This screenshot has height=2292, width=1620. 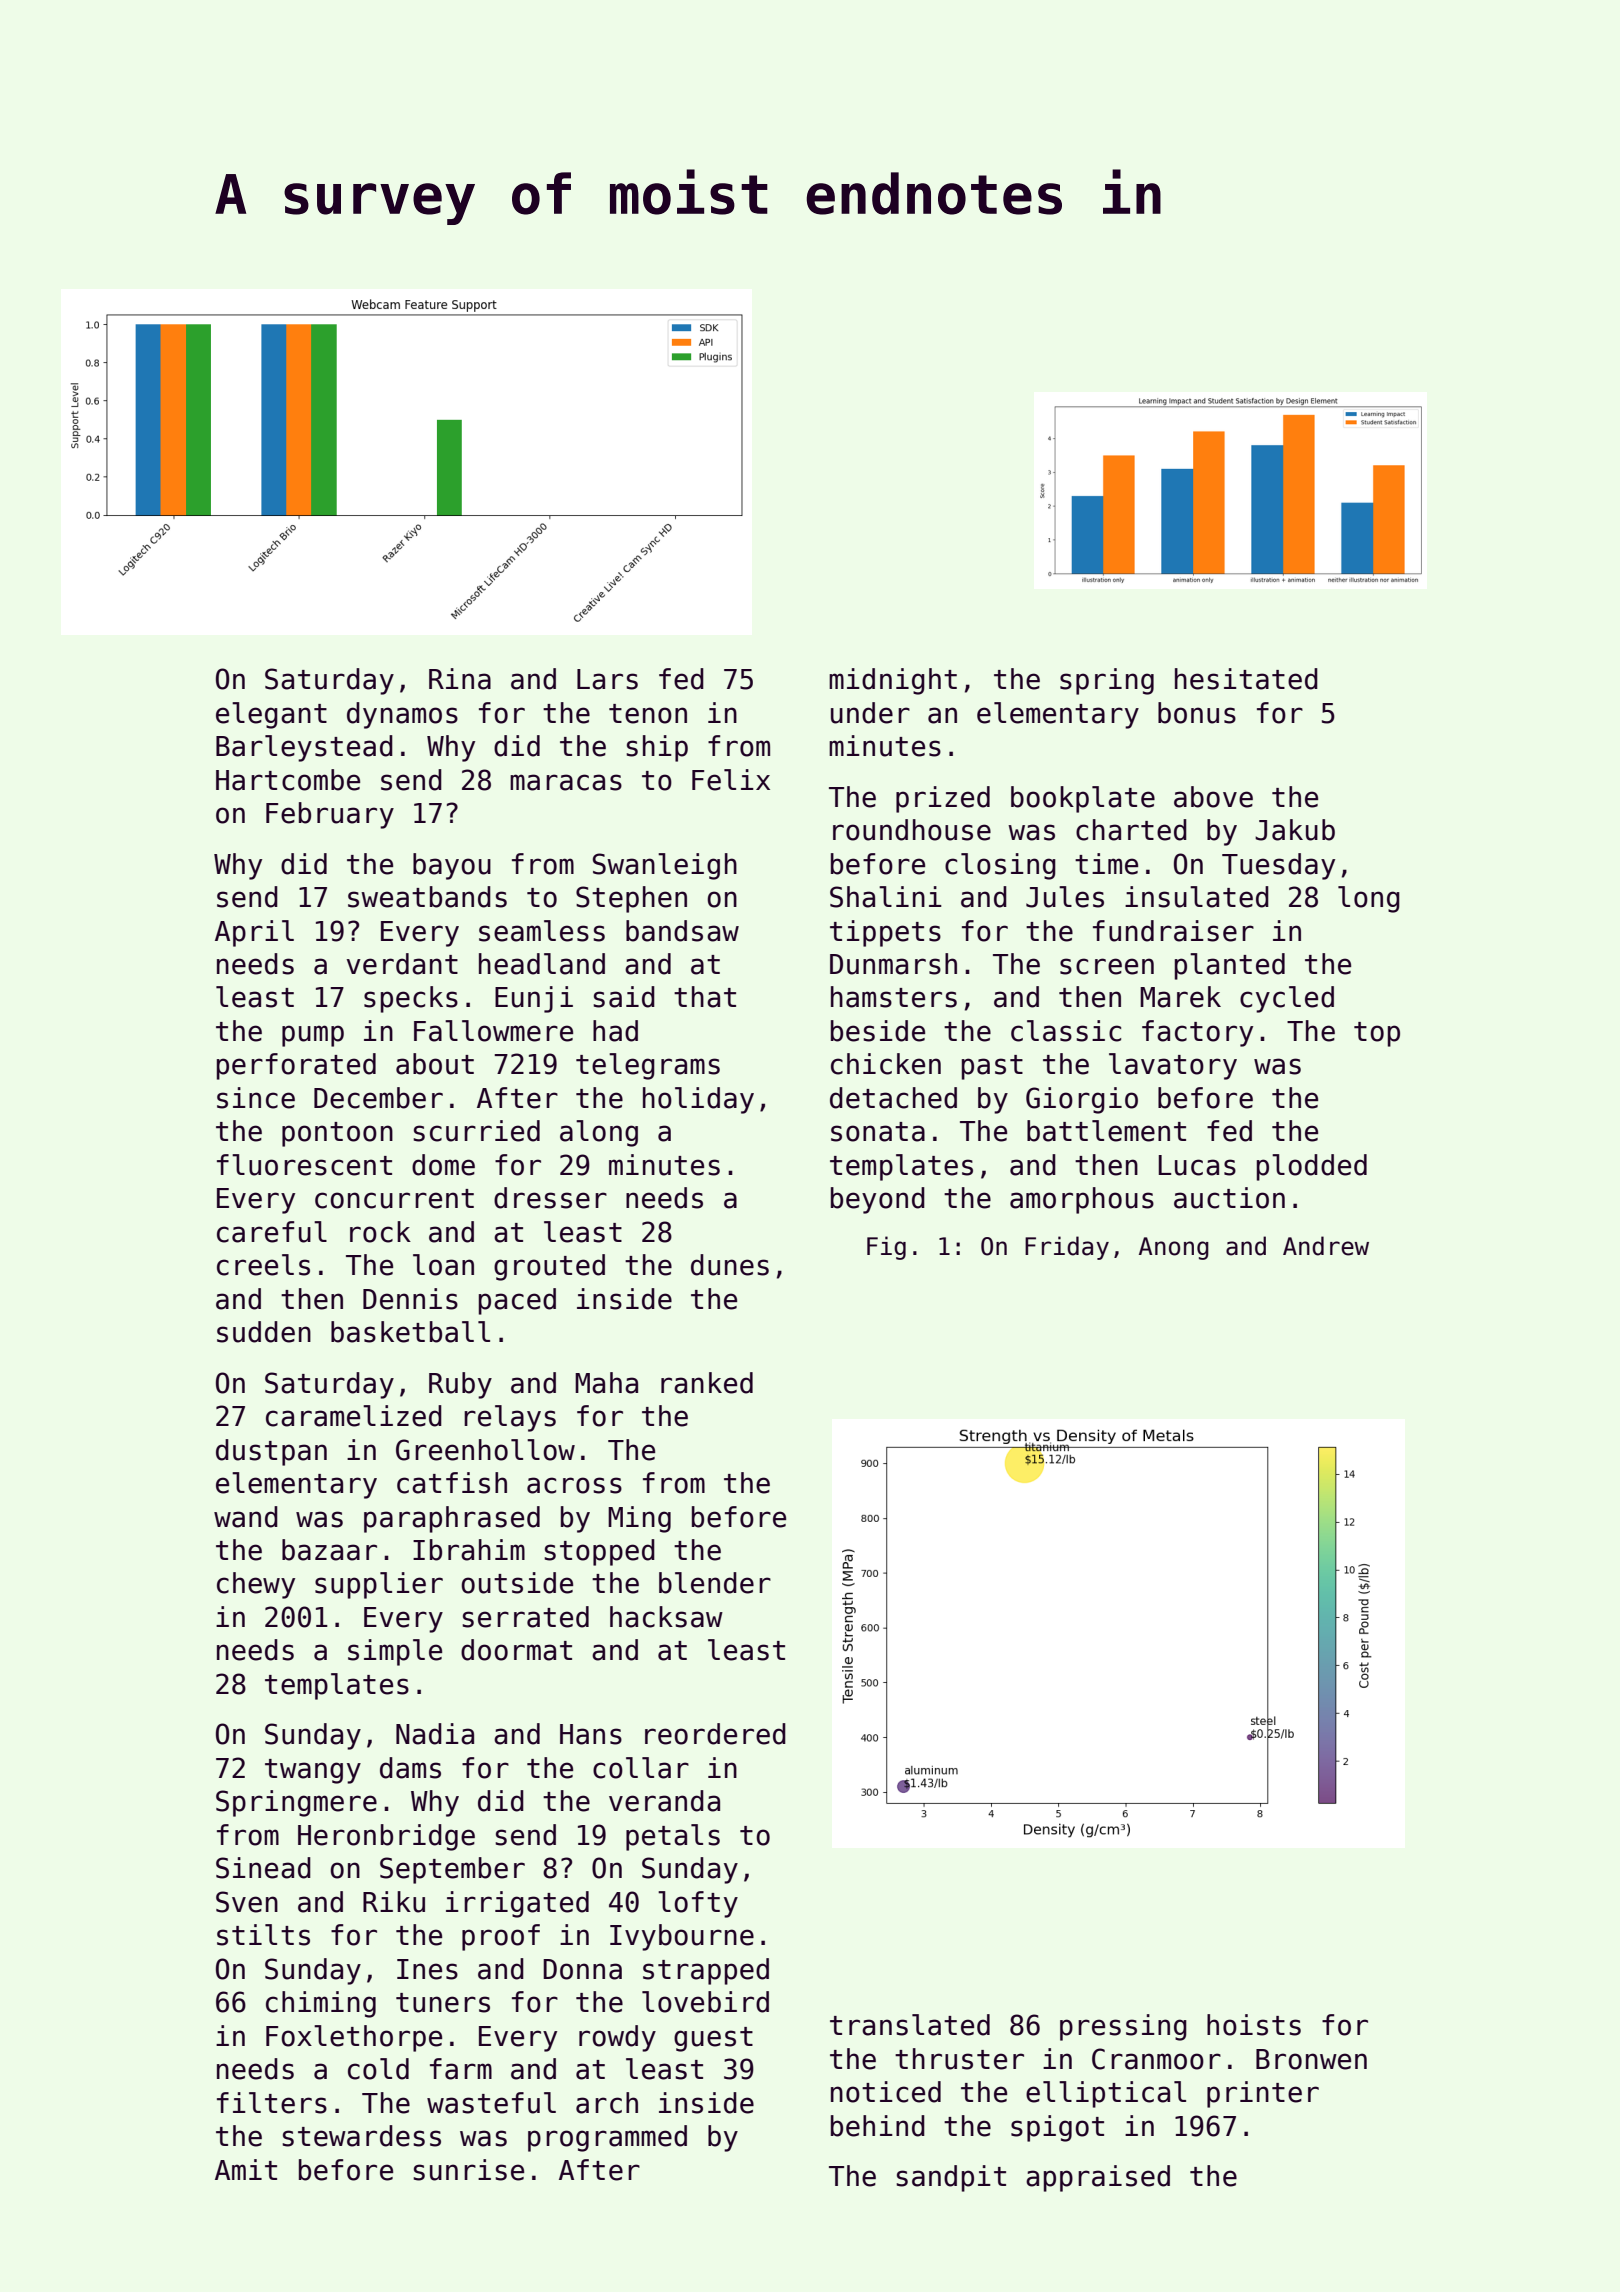 What do you see at coordinates (666, 1617) in the screenshot?
I see `hacksaw` at bounding box center [666, 1617].
